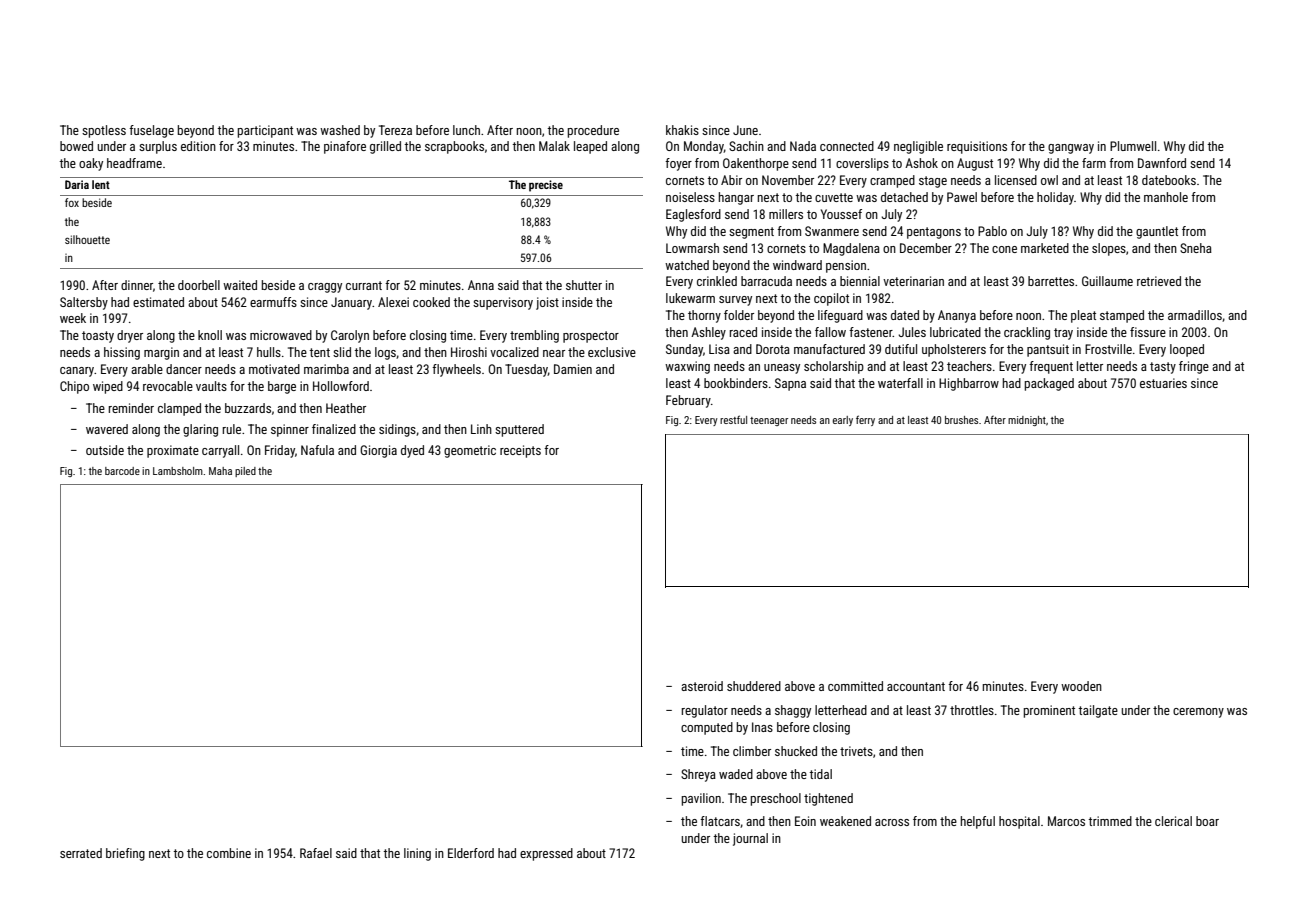 This document has height=924, width=1308. I want to click on spotless, so click(104, 131).
